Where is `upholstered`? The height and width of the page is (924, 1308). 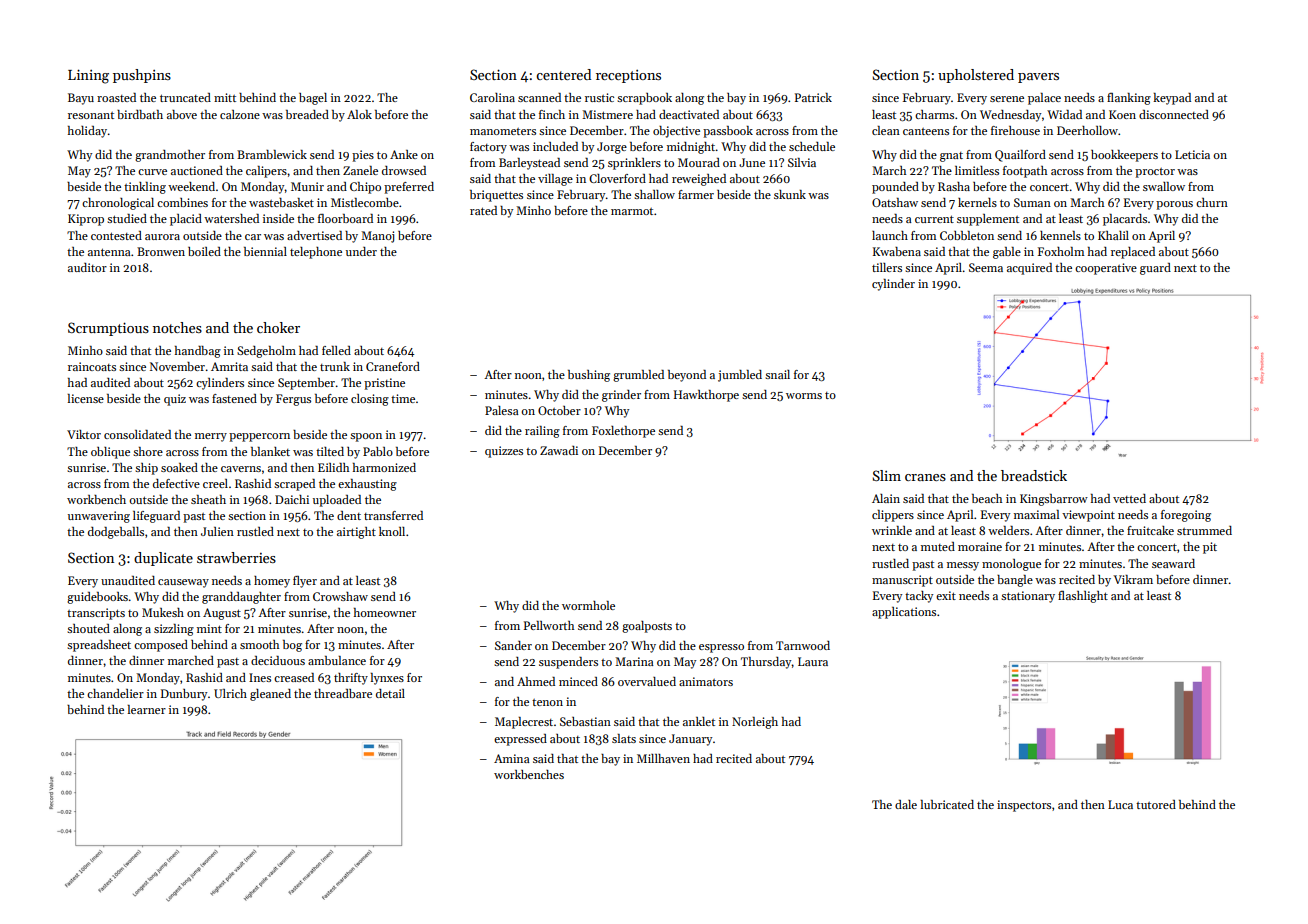
upholstered is located at coordinates (976, 76).
